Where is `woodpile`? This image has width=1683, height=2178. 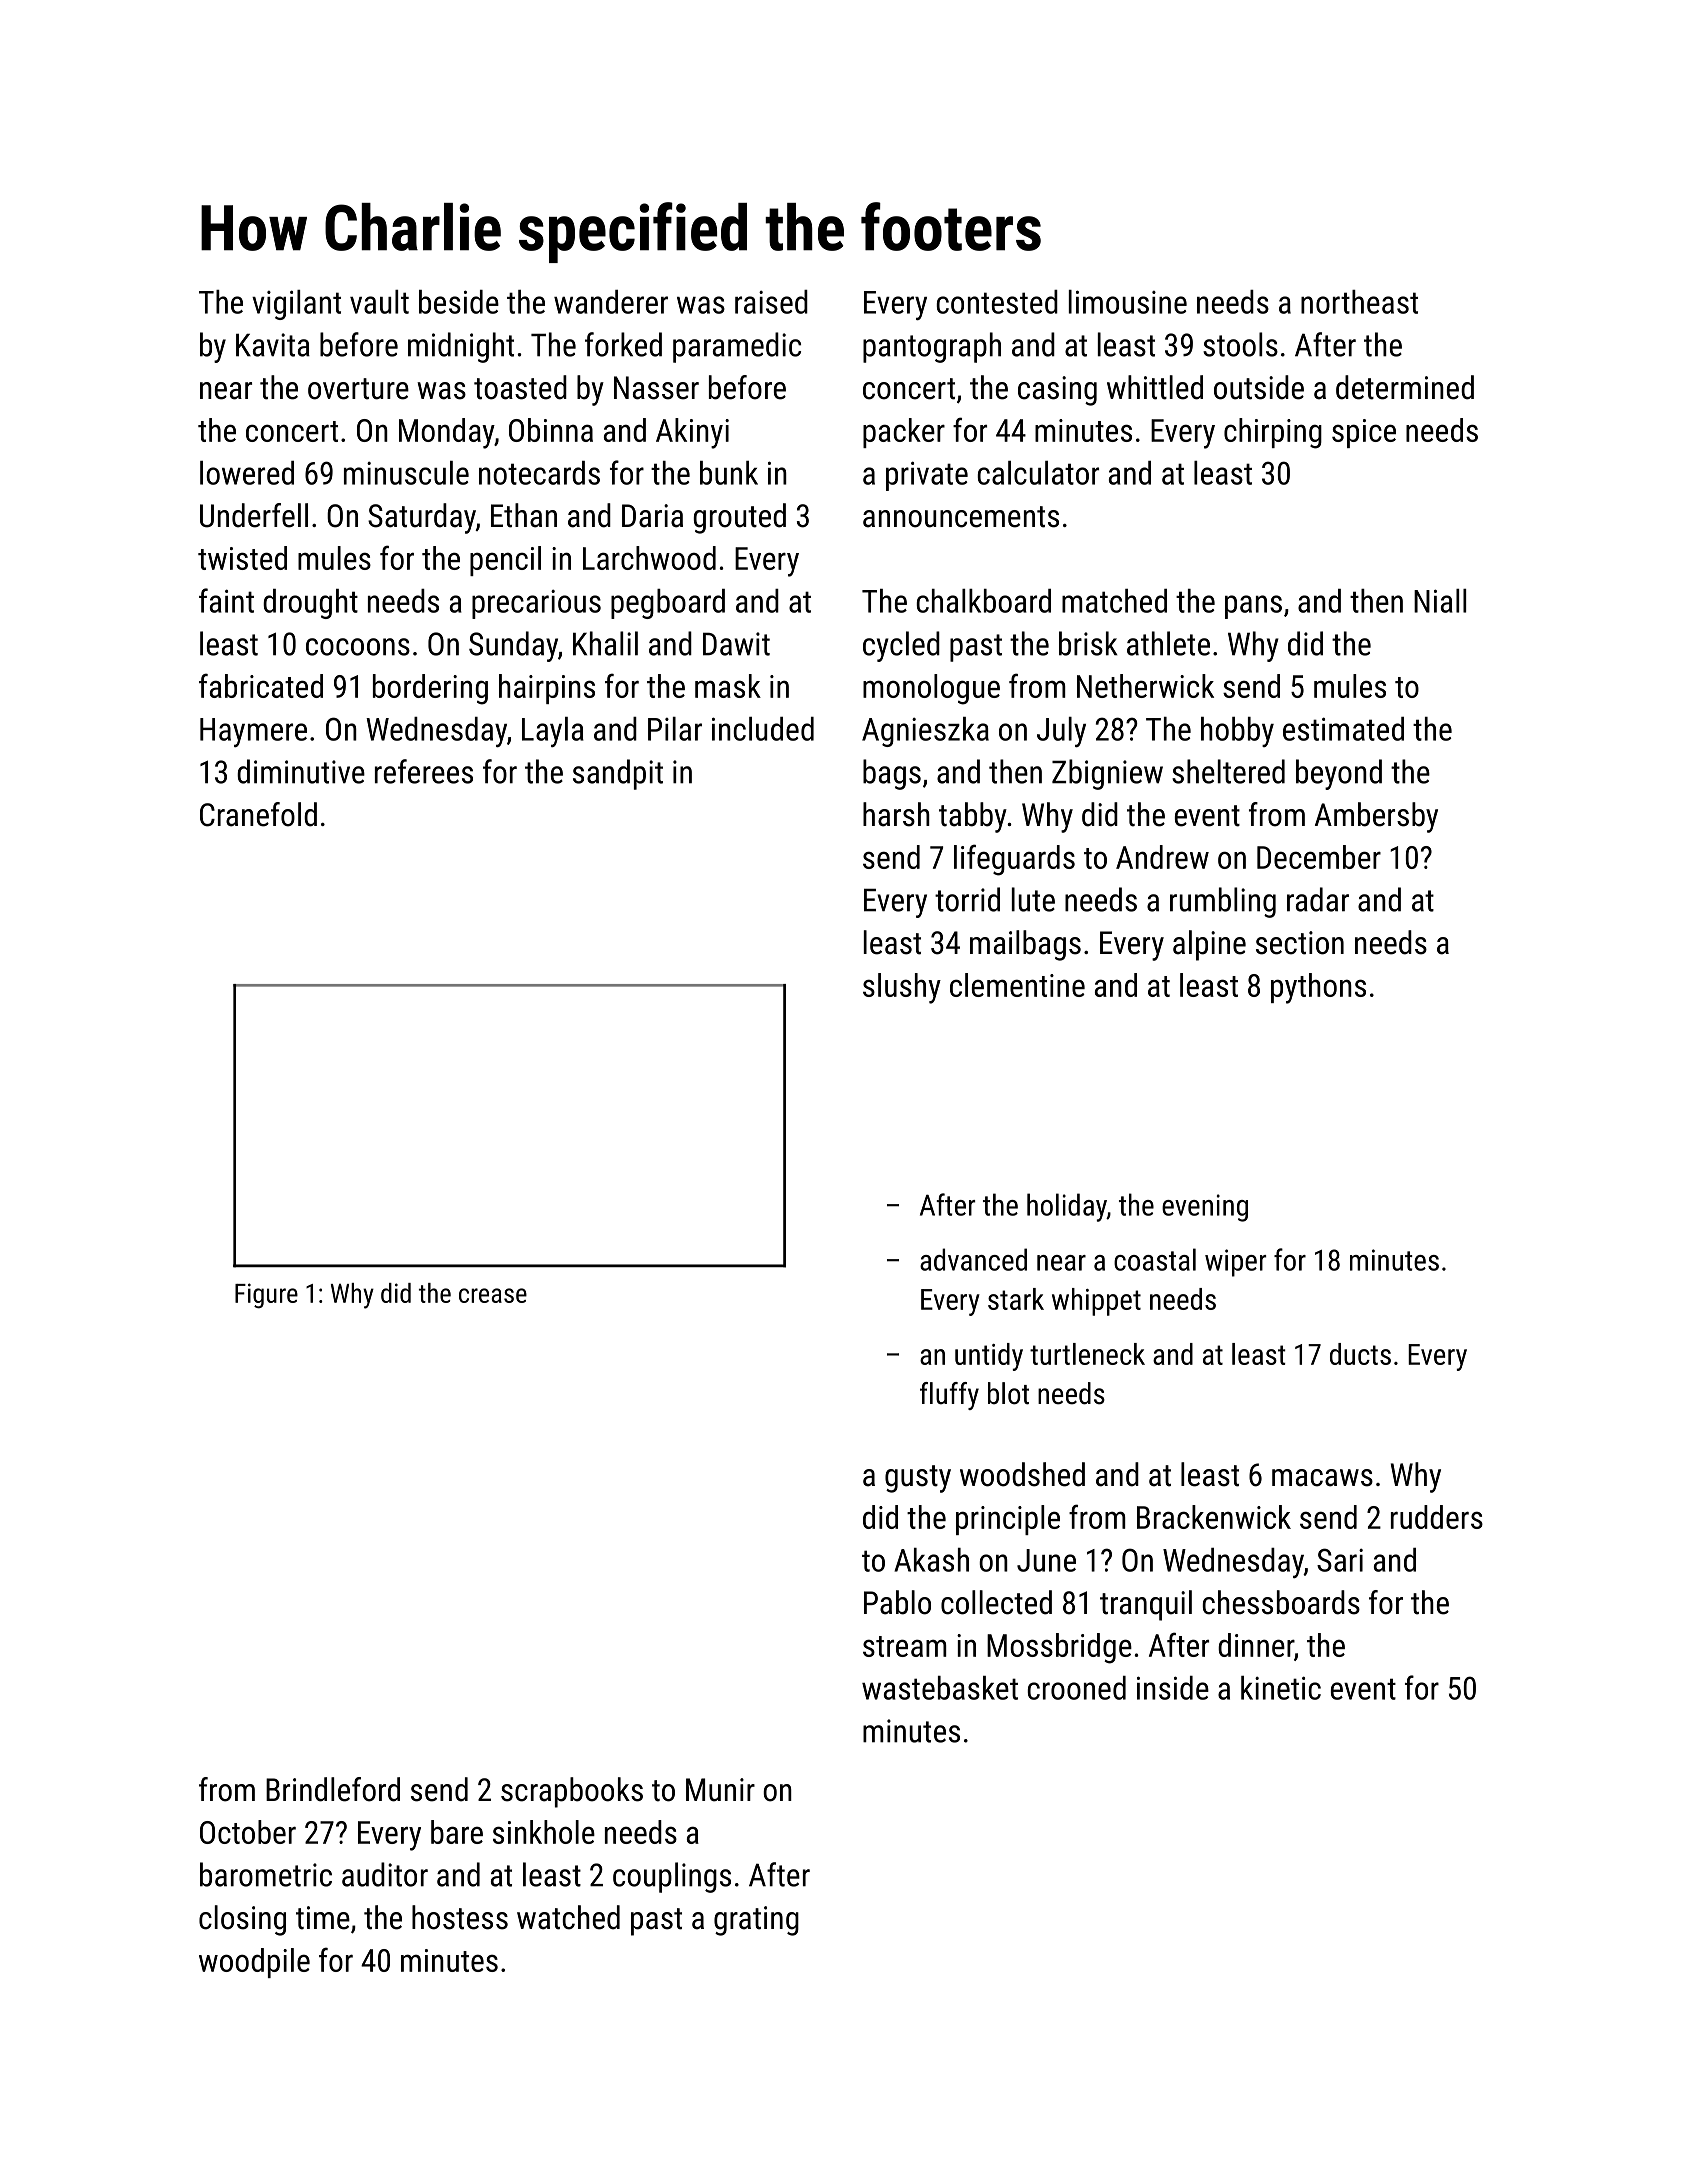 woodpile is located at coordinates (254, 1963).
